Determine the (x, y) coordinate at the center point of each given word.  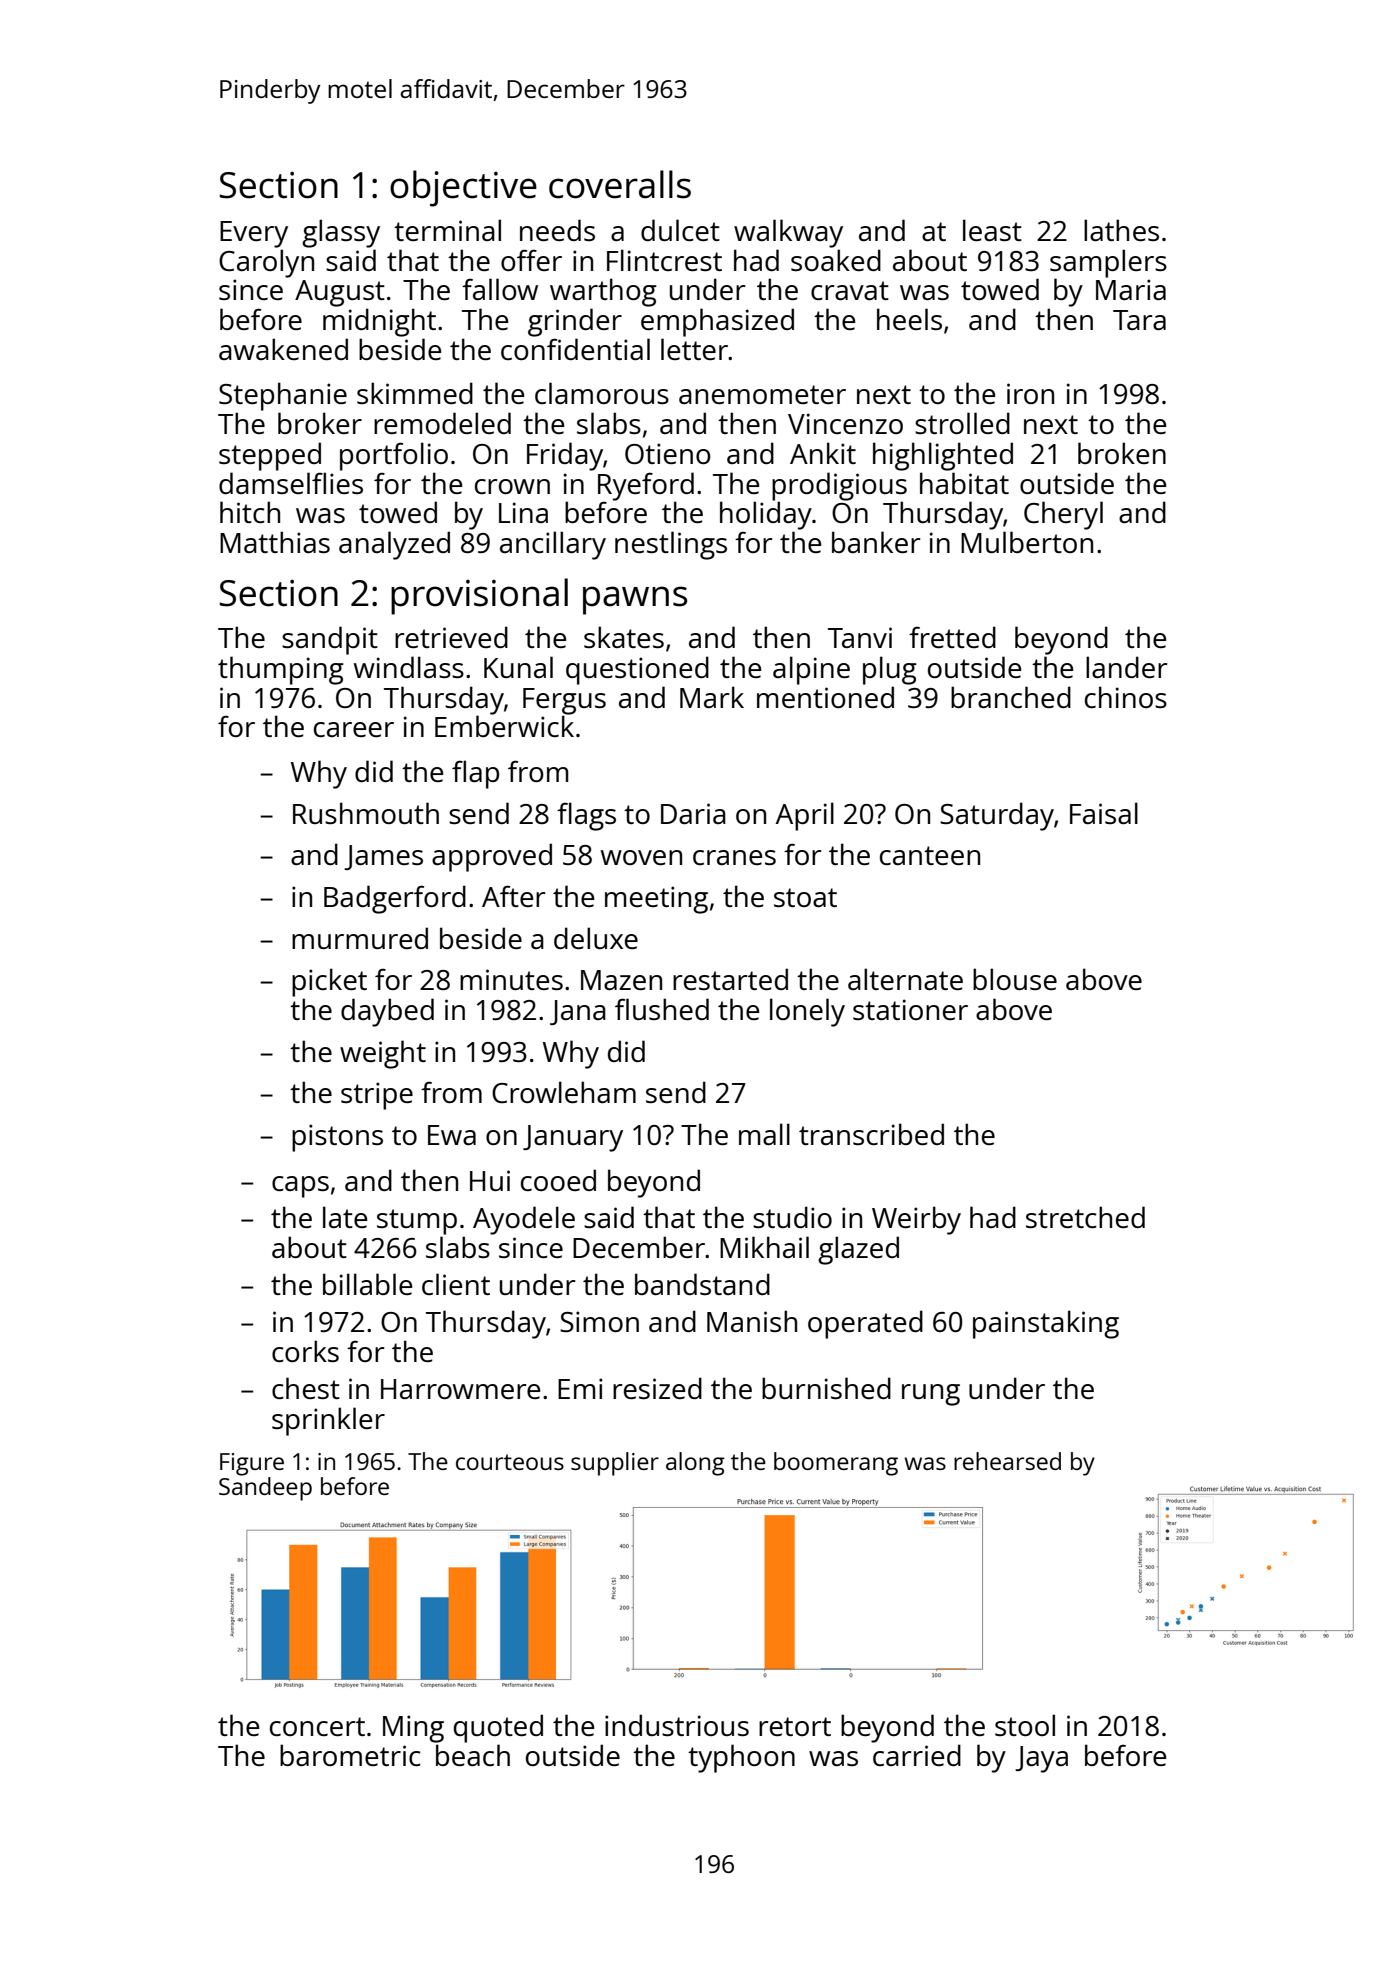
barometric (350, 1755)
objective (463, 188)
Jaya (1041, 1759)
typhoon (741, 1758)
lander (1127, 667)
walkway (788, 233)
